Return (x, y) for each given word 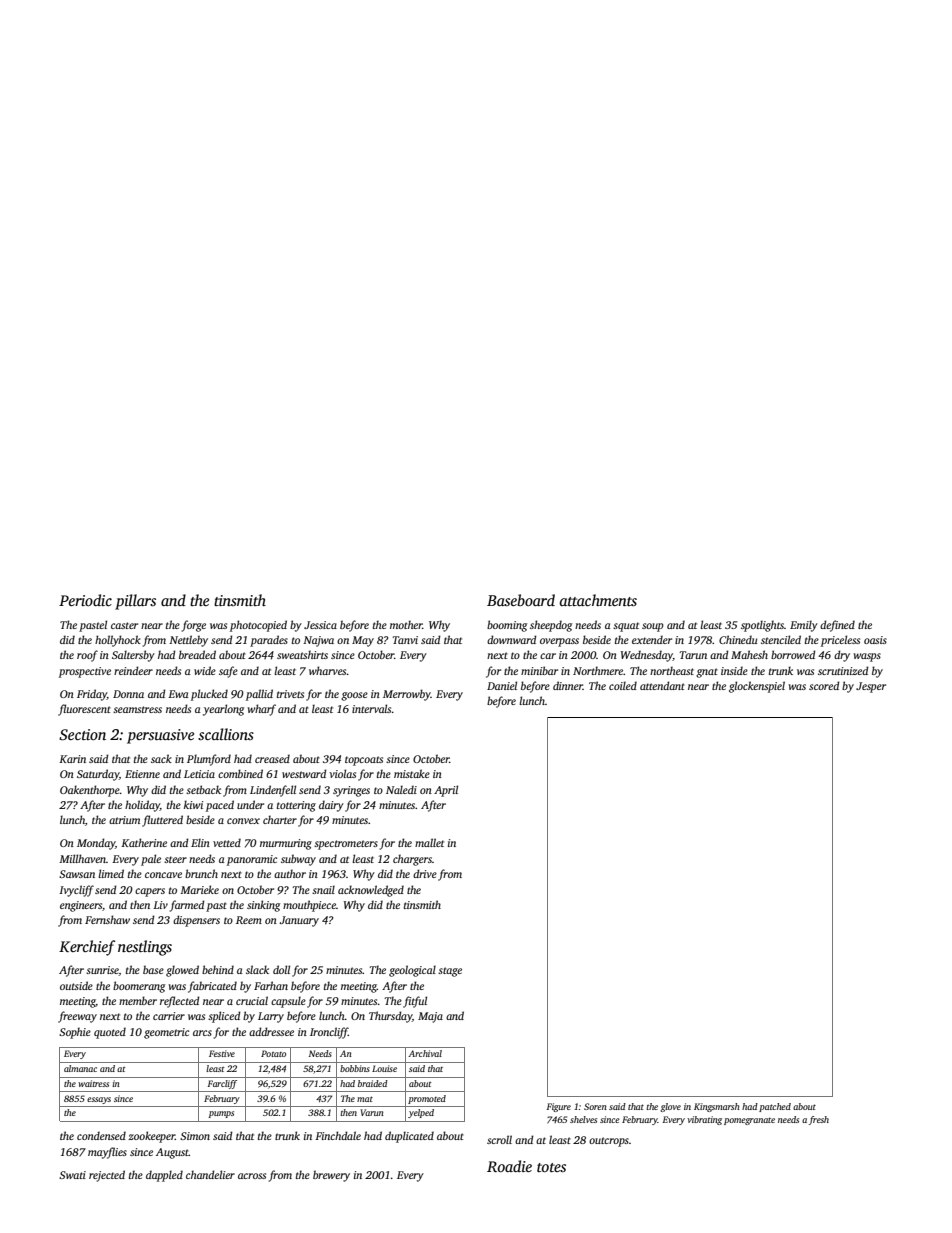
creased (272, 758)
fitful (415, 1002)
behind (218, 969)
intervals (371, 708)
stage (450, 972)
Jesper (871, 687)
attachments (598, 600)
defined (837, 626)
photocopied (258, 626)
